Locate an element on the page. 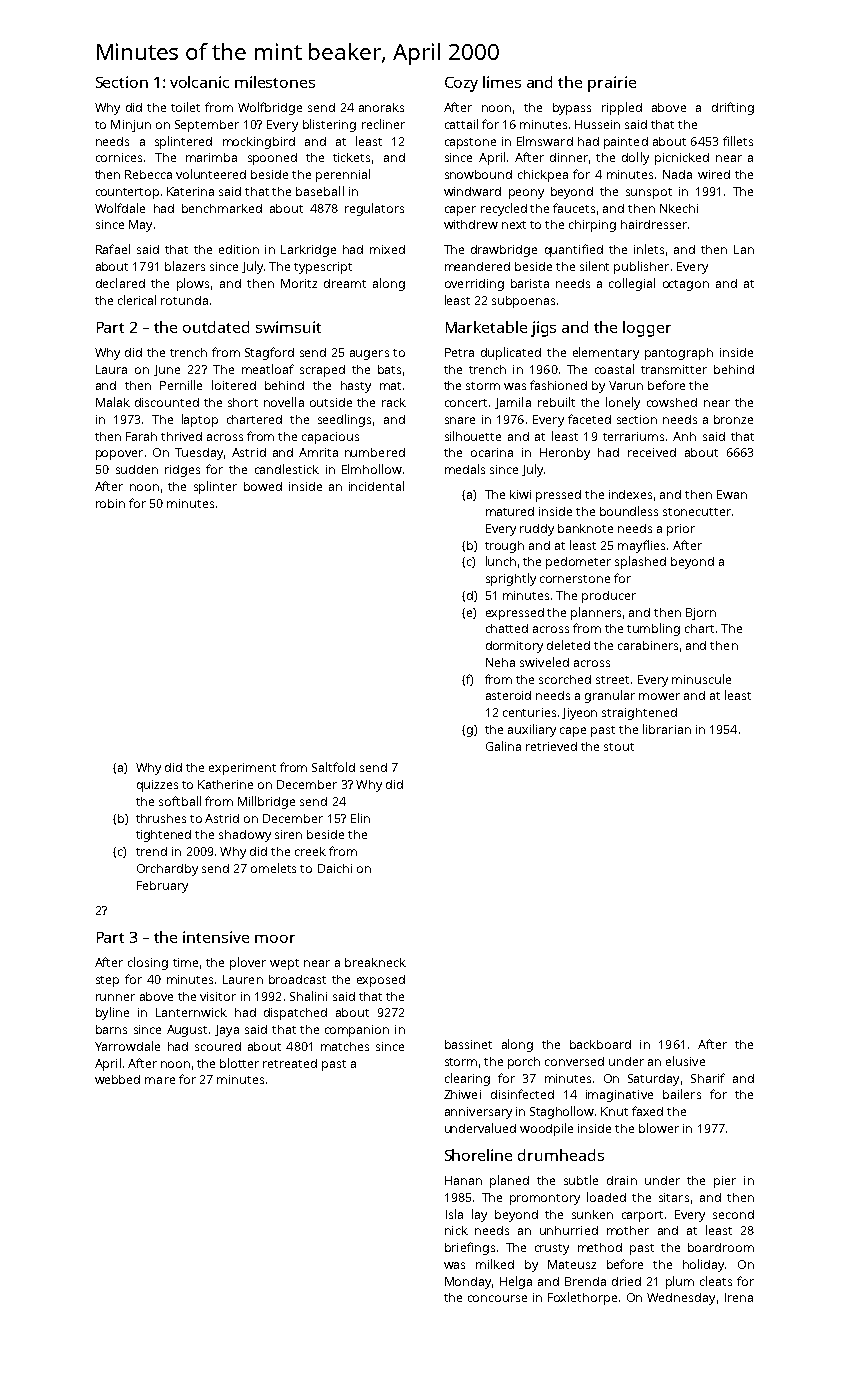 This page has width=849, height=1400. popover is located at coordinates (119, 455).
